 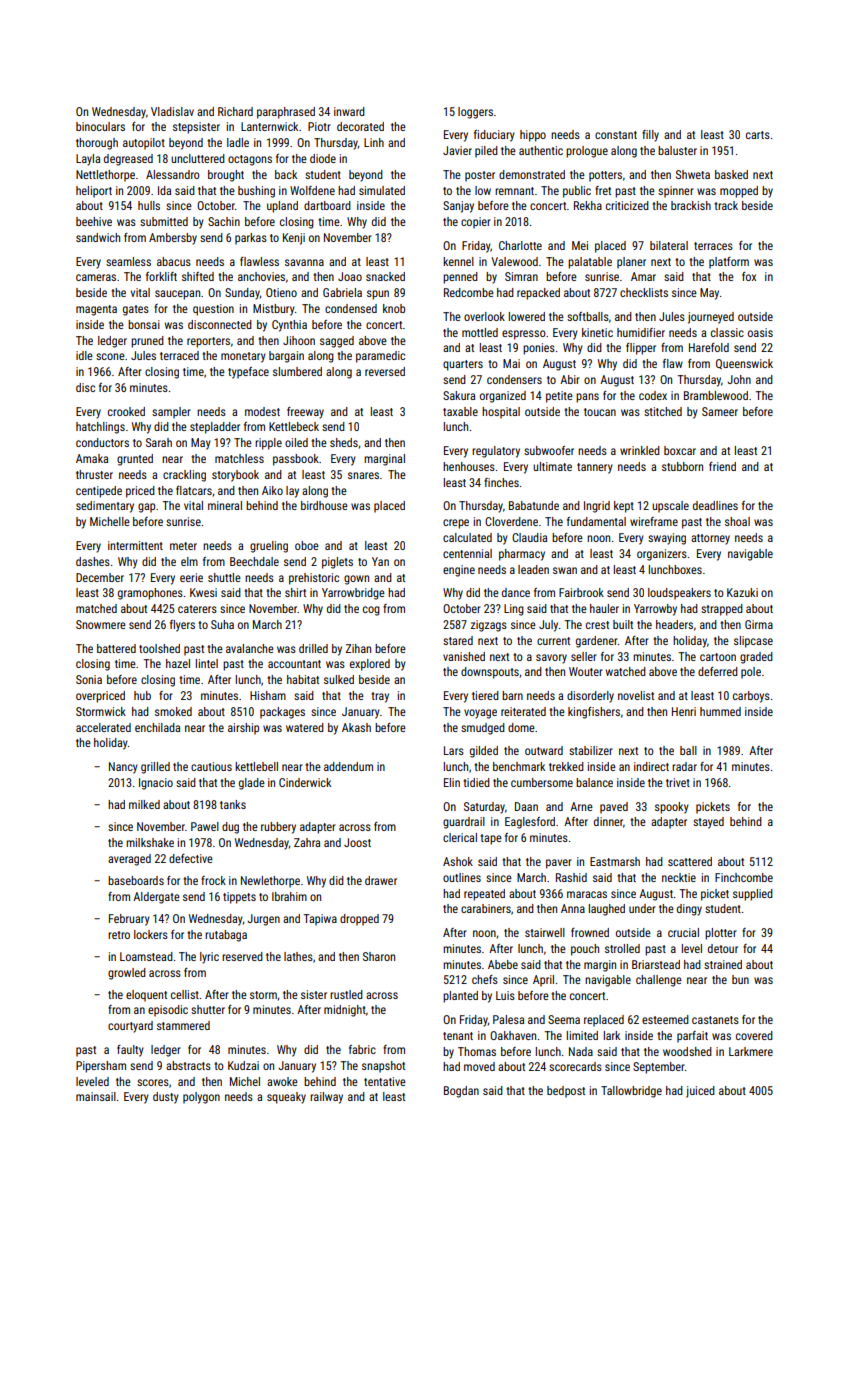 I want to click on reversed, so click(x=385, y=371).
